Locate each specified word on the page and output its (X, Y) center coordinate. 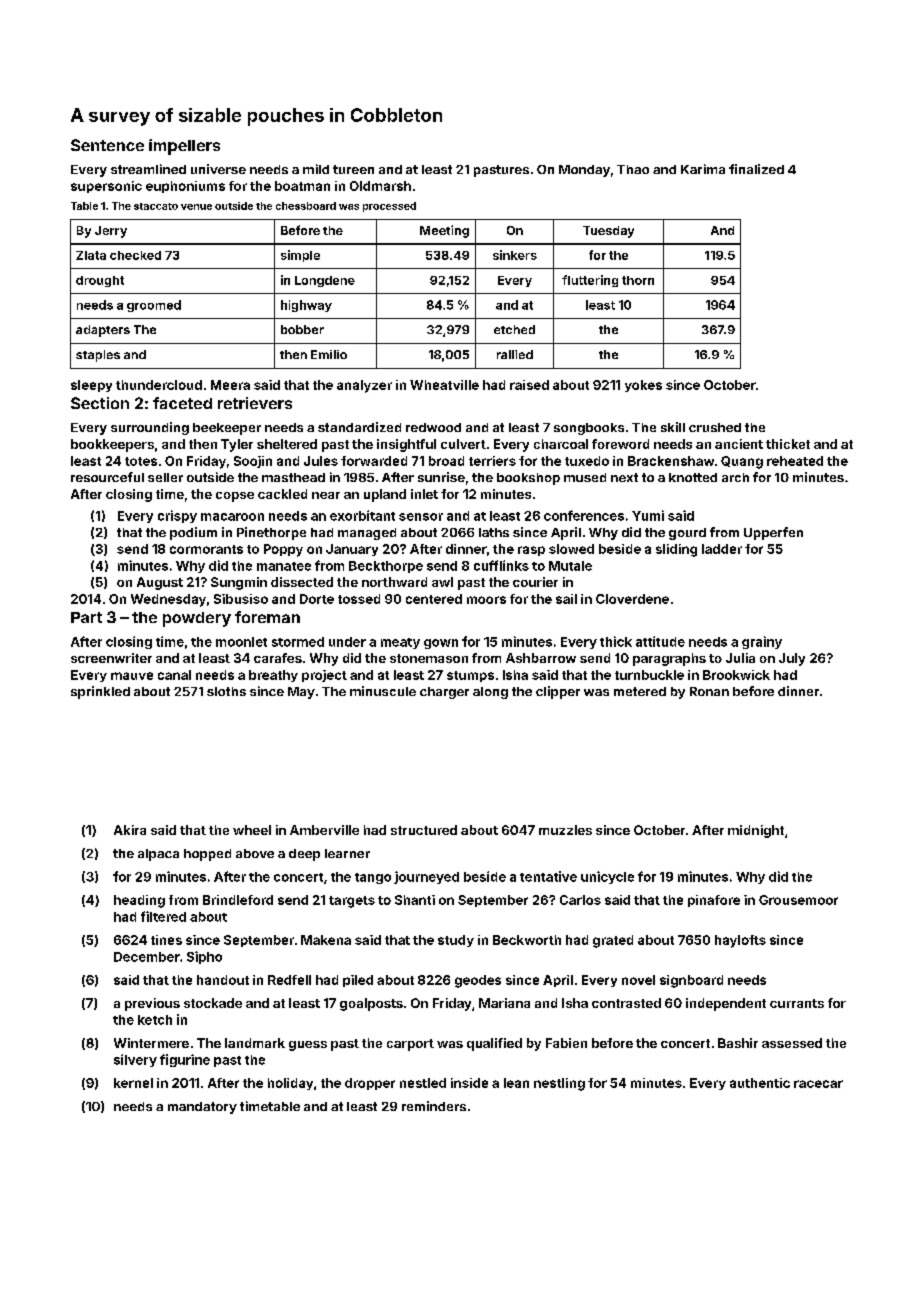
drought (100, 281)
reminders (434, 1106)
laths (494, 532)
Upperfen (773, 533)
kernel (133, 1083)
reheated (795, 461)
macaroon (232, 517)
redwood (433, 427)
